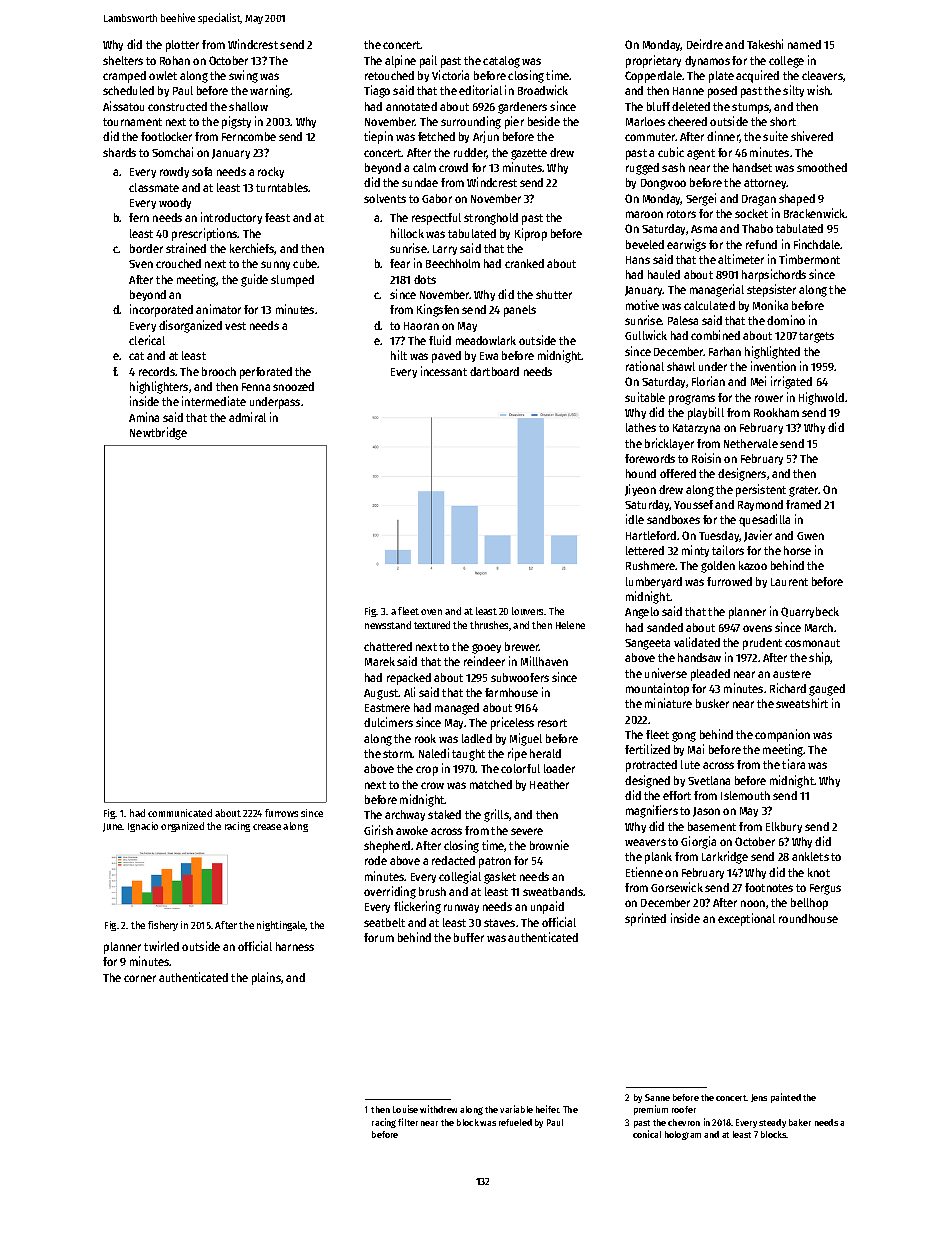 Image resolution: width=952 pixels, height=1233 pixels. What do you see at coordinates (792, 674) in the image?
I see `austere` at bounding box center [792, 674].
